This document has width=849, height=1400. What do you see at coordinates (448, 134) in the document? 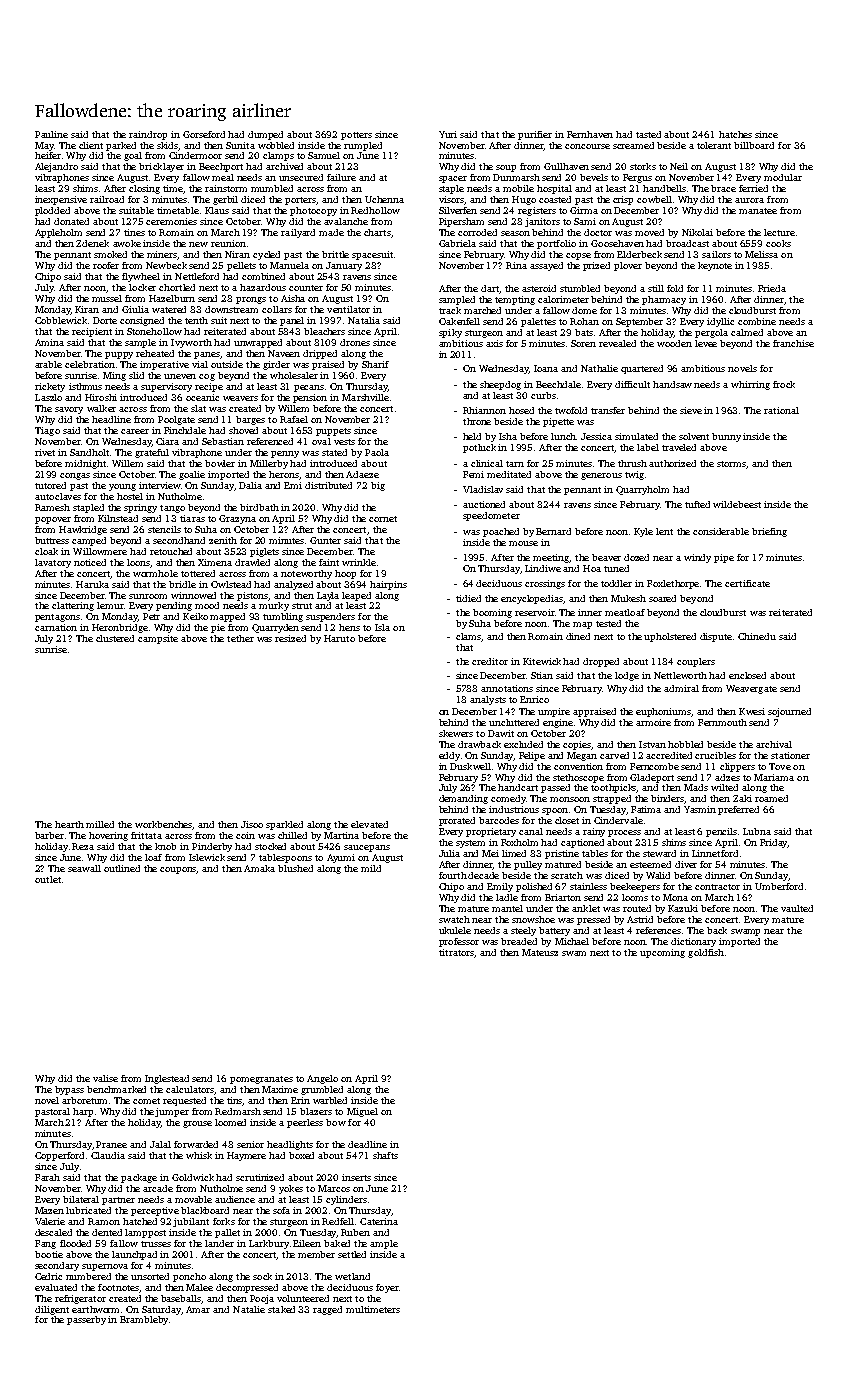
I see `Yuri` at bounding box center [448, 134].
